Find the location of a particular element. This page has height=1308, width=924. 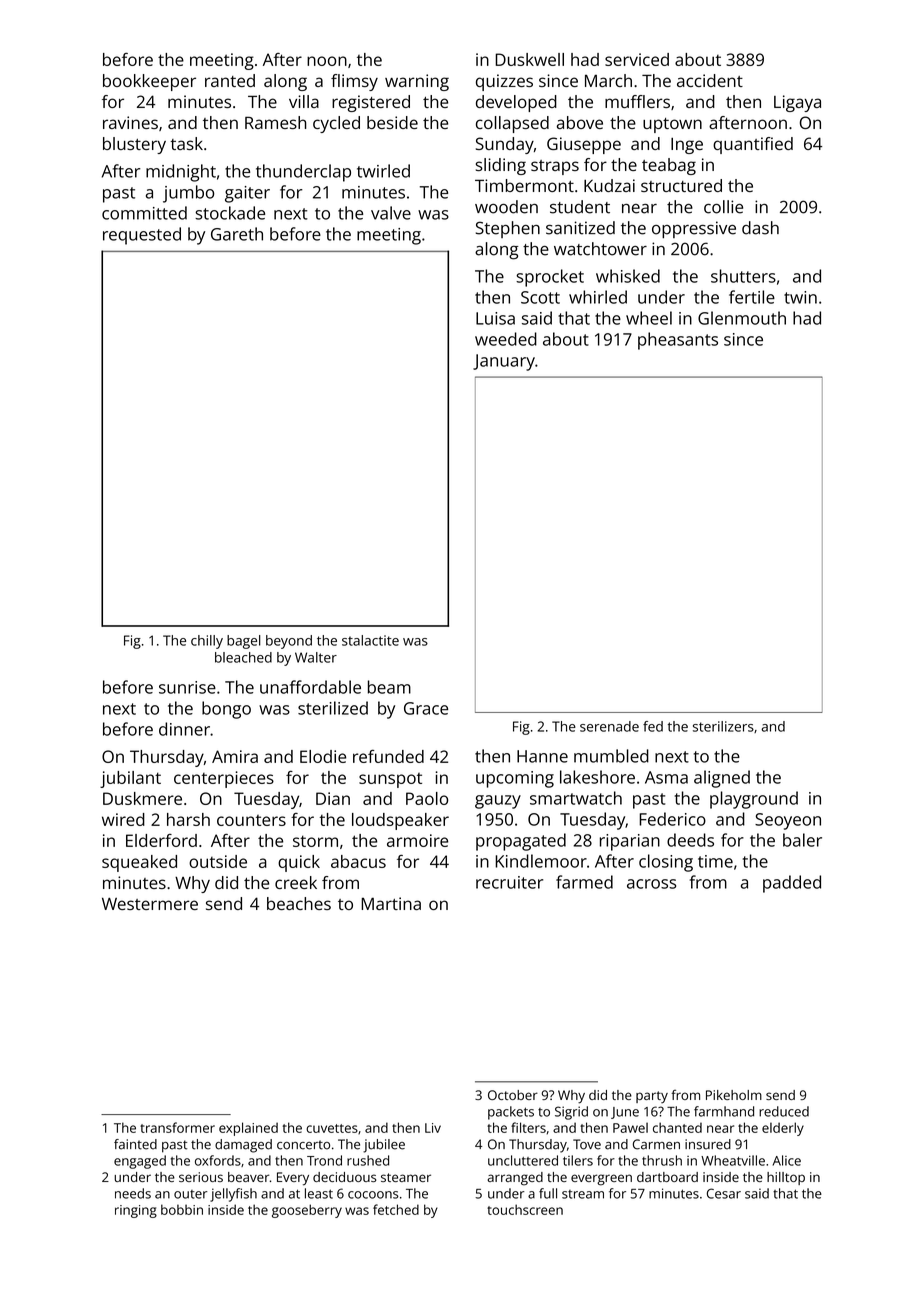

Grace is located at coordinates (426, 708).
